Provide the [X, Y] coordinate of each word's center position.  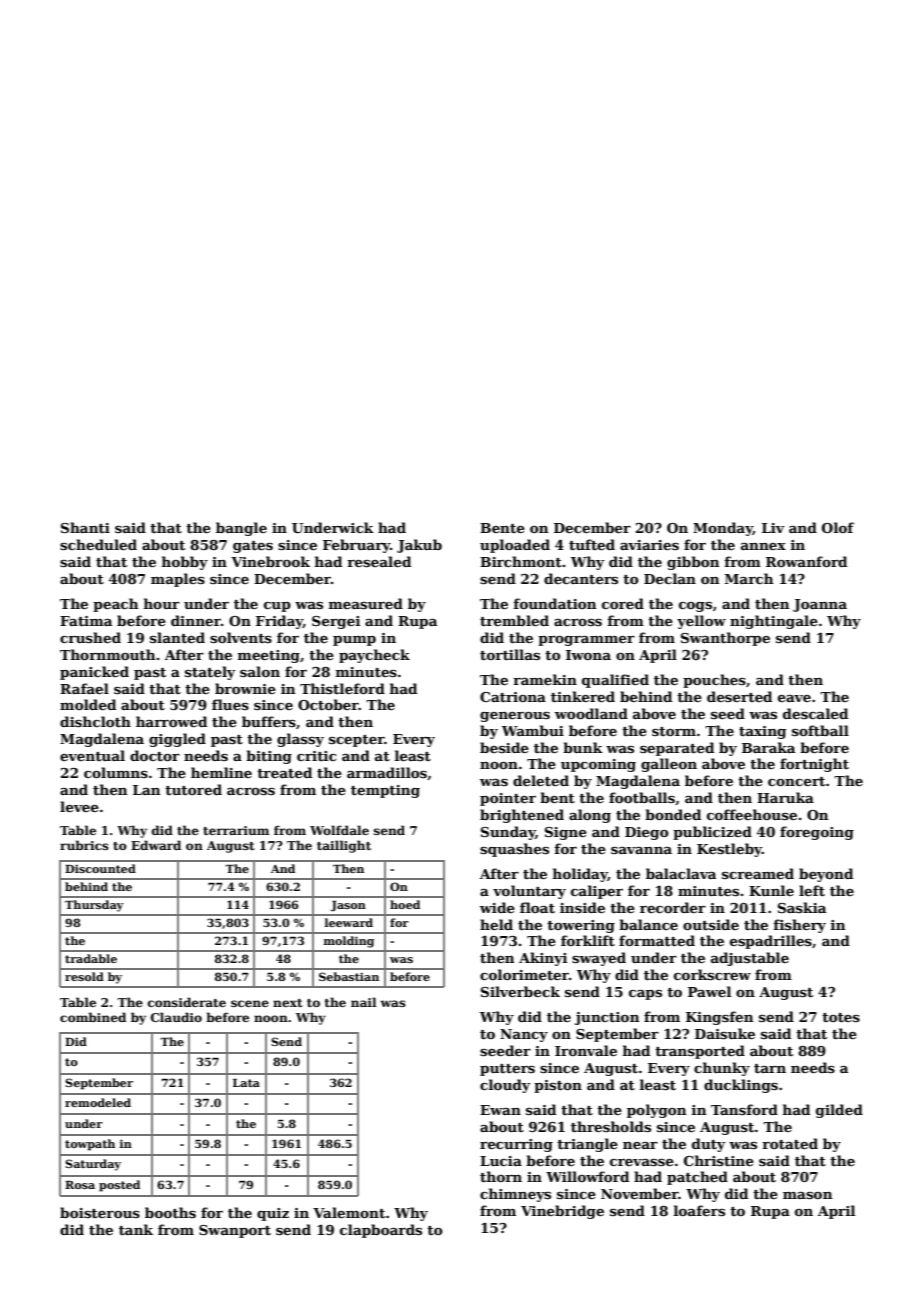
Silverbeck [520, 991]
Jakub [419, 546]
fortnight [814, 765]
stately [210, 673]
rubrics [84, 845]
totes [841, 1017]
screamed [758, 873]
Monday [723, 529]
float [537, 907]
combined [93, 1017]
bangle [241, 529]
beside [504, 747]
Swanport [235, 1231]
